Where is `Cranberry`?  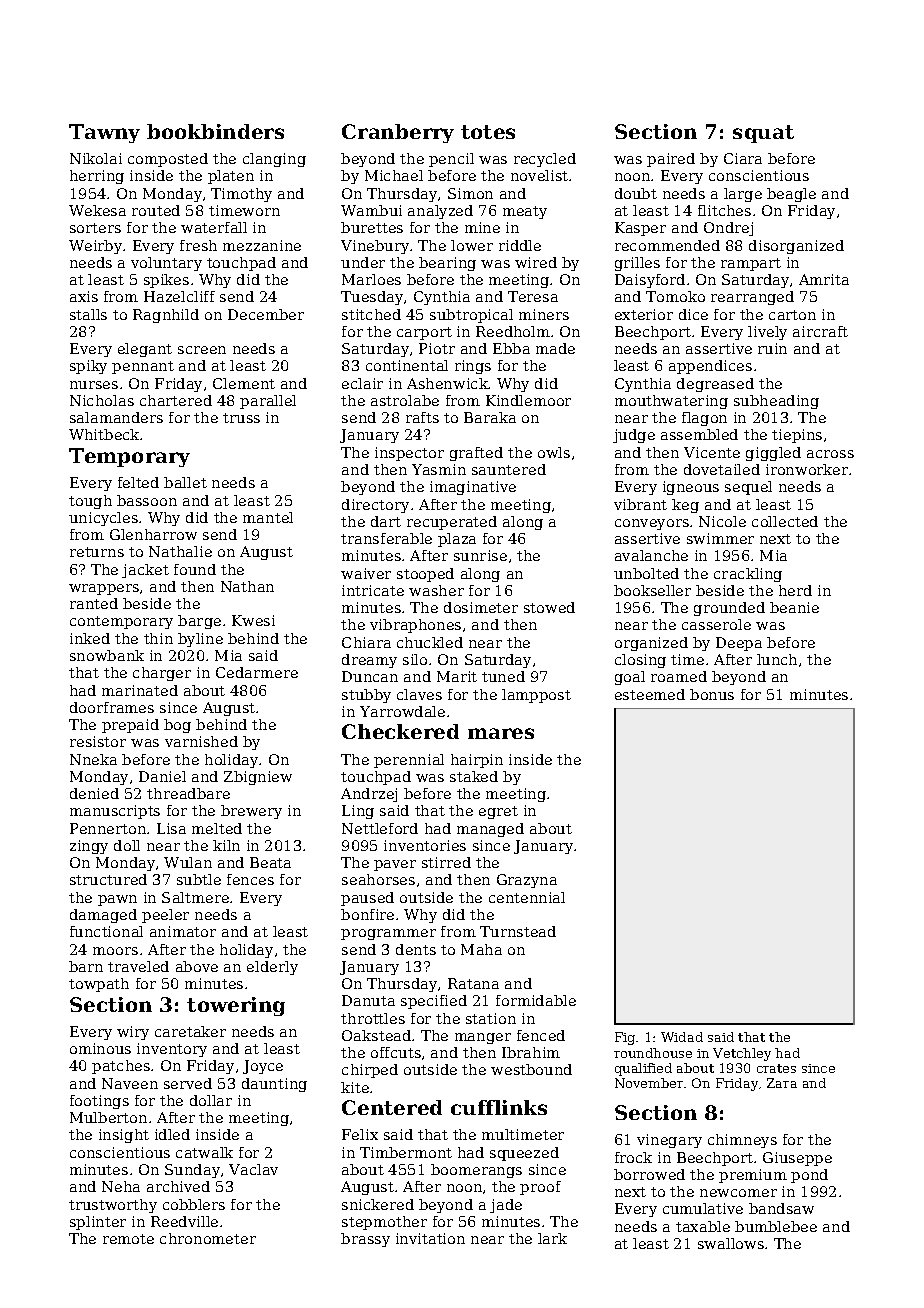
Cranberry is located at coordinates (398, 133).
